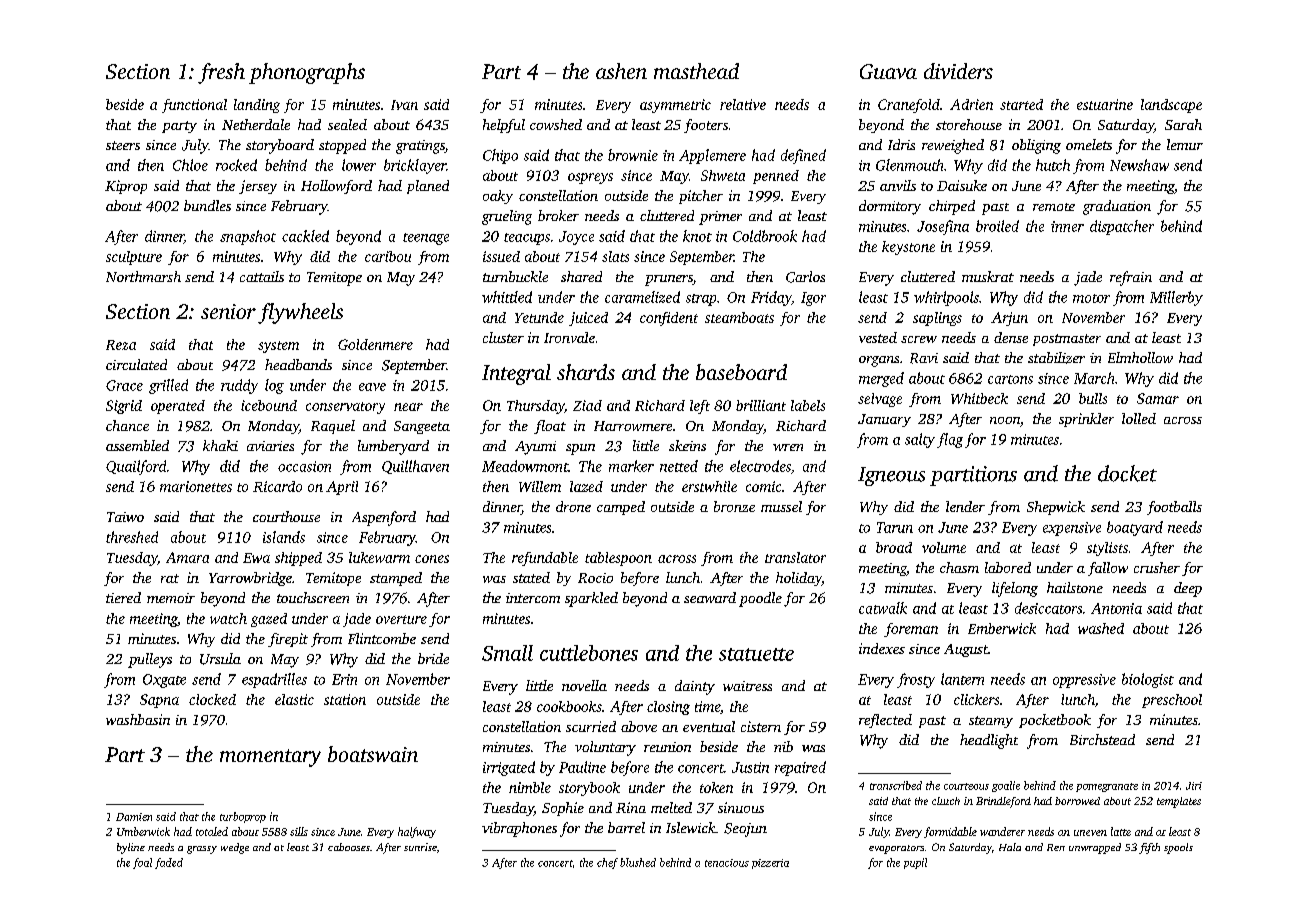 Image resolution: width=1308 pixels, height=924 pixels. Describe the element at coordinates (123, 145) in the document. I see `steers` at that location.
